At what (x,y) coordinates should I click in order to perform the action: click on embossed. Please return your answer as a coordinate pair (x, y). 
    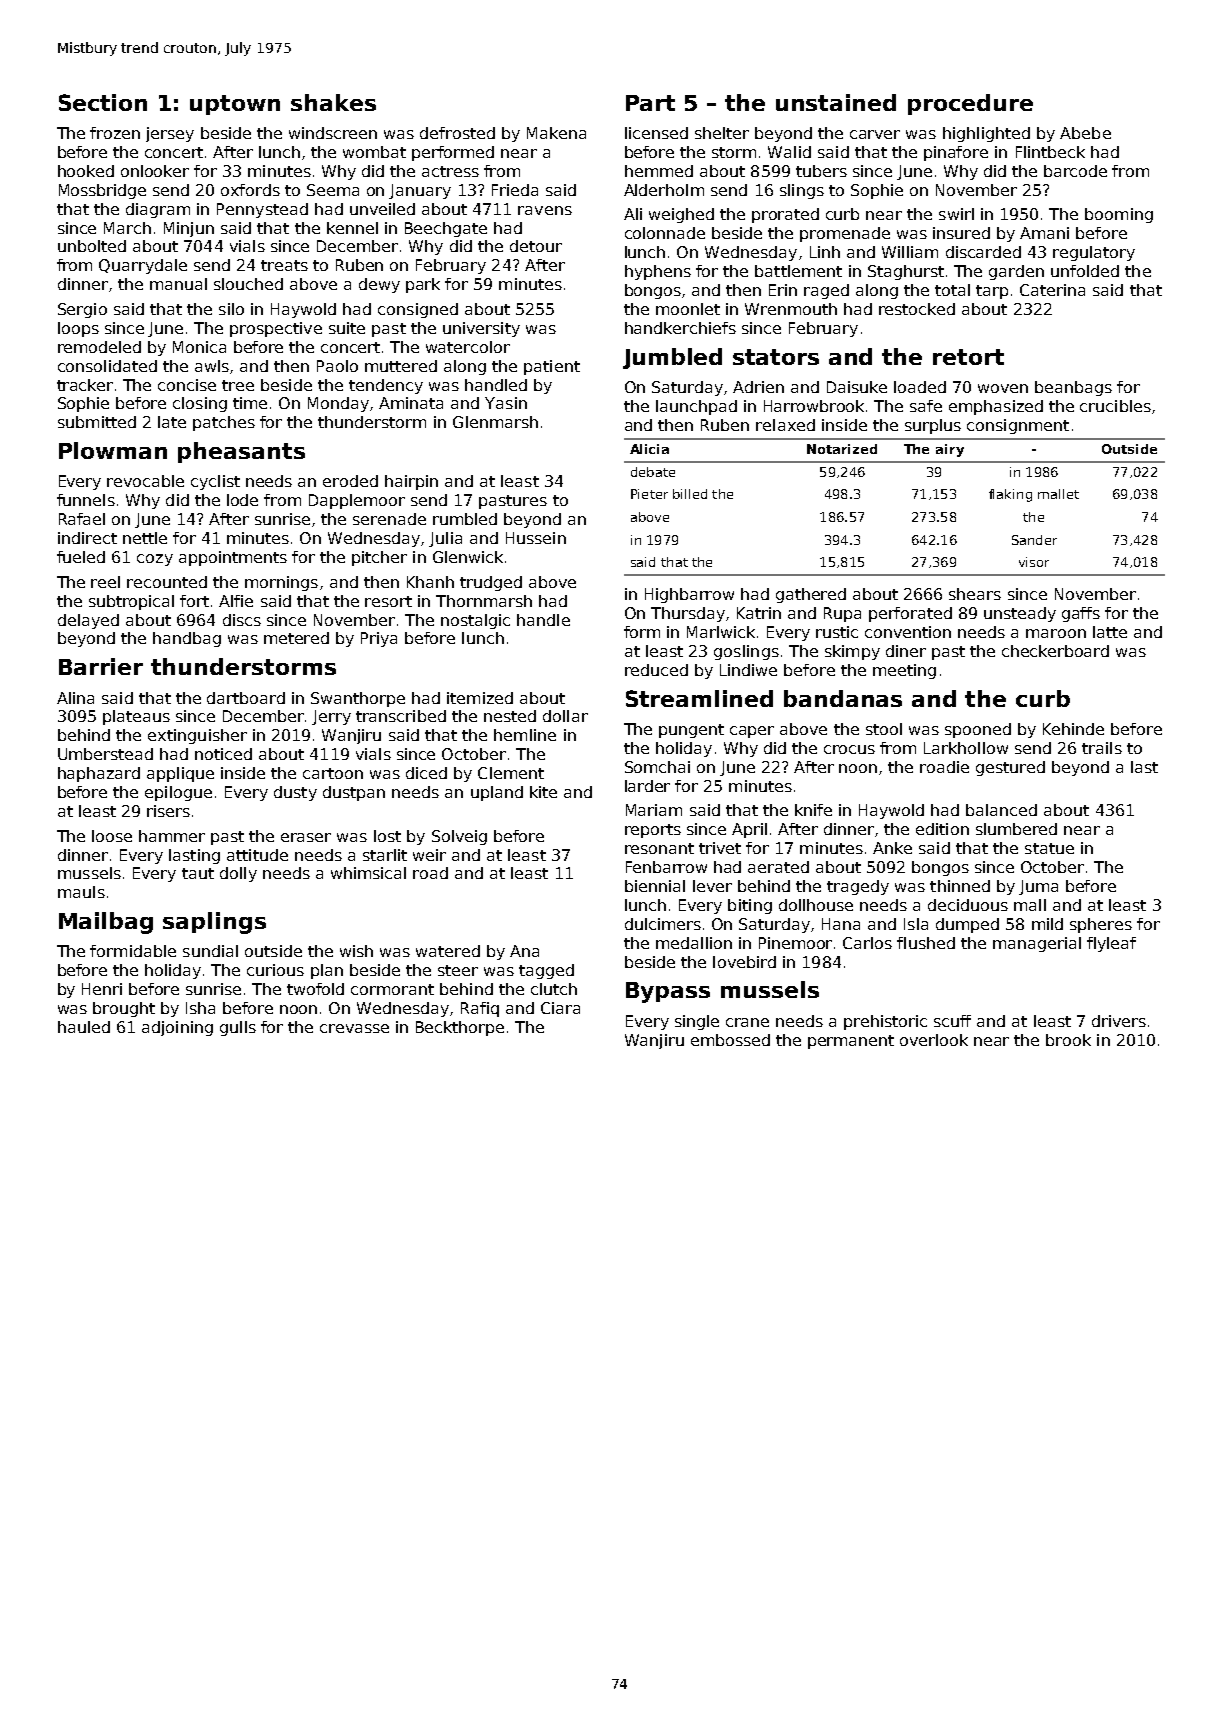
    Looking at the image, I should click on (730, 1040).
